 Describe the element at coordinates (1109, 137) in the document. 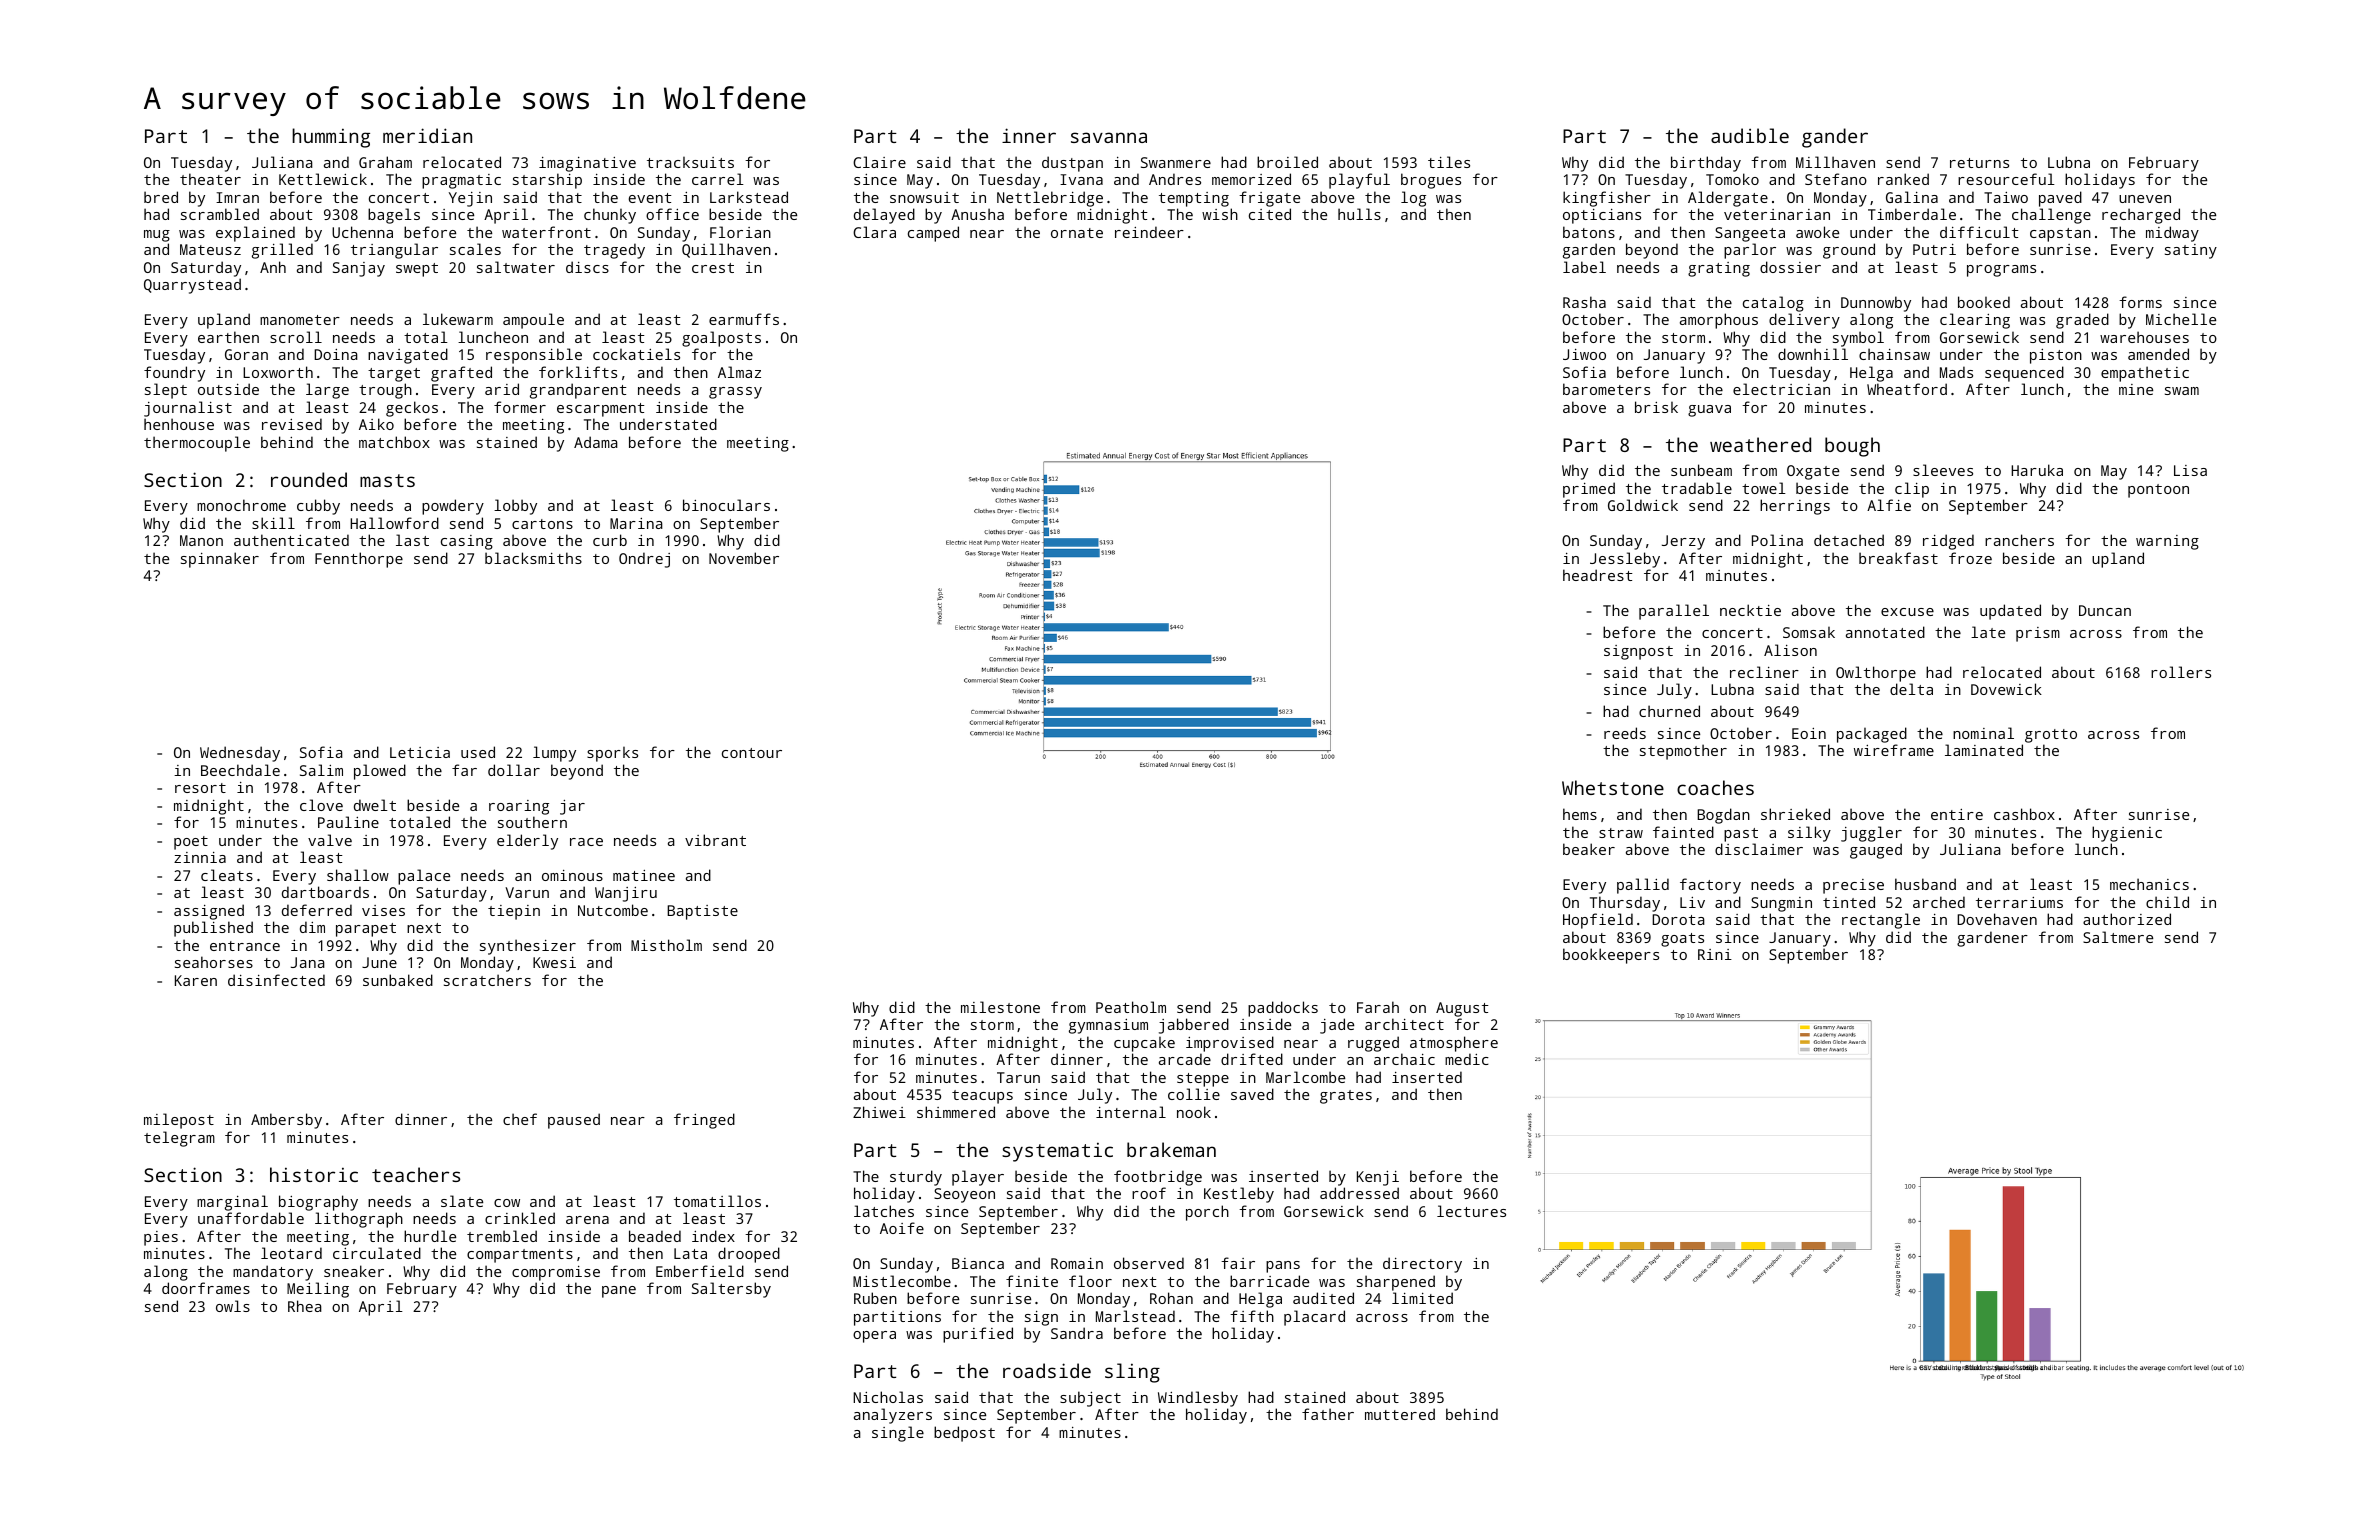

I see `savanna` at that location.
